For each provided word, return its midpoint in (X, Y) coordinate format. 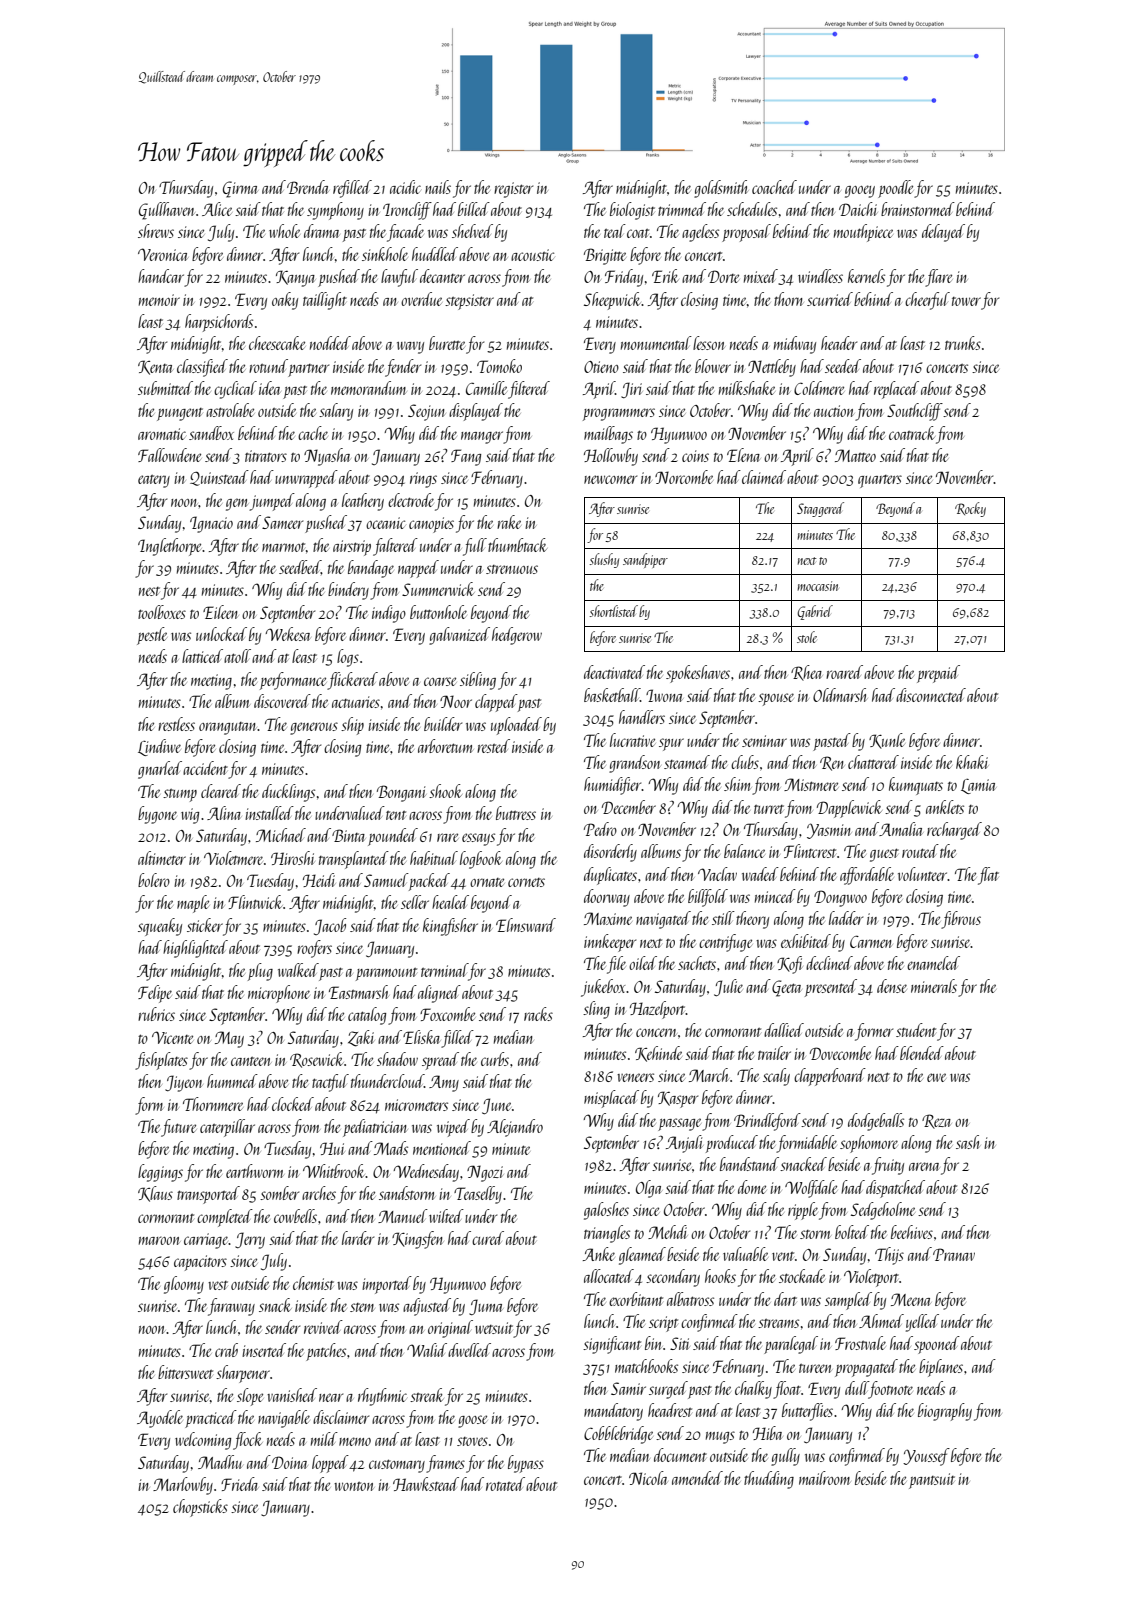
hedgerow (517, 636)
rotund (268, 366)
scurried (830, 299)
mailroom (824, 1478)
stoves (472, 1441)
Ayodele (160, 1419)
